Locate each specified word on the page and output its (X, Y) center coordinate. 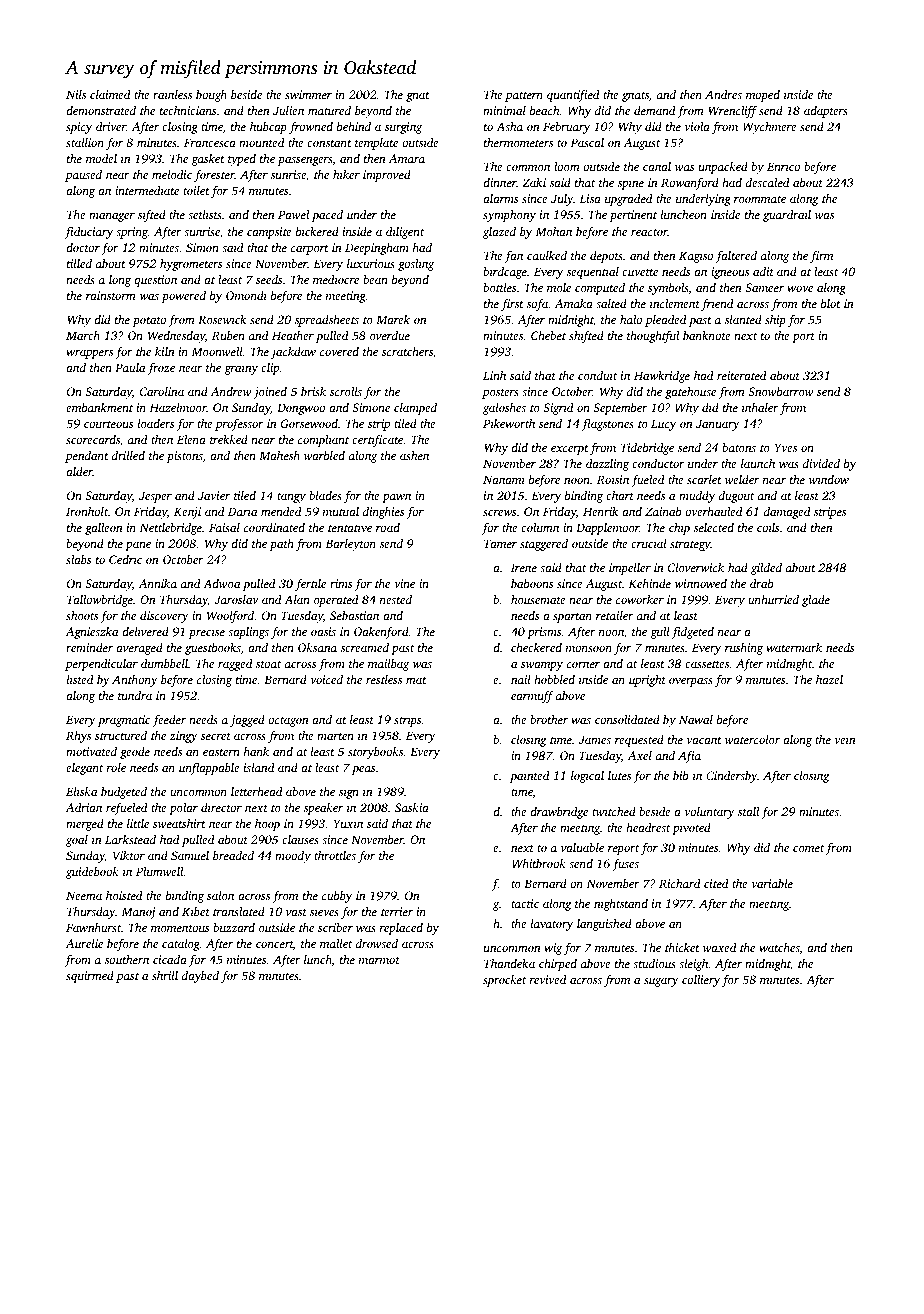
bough (211, 96)
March (83, 335)
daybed (200, 977)
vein (845, 739)
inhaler (760, 407)
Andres (723, 94)
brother (549, 719)
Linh (494, 375)
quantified (573, 96)
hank (256, 751)
